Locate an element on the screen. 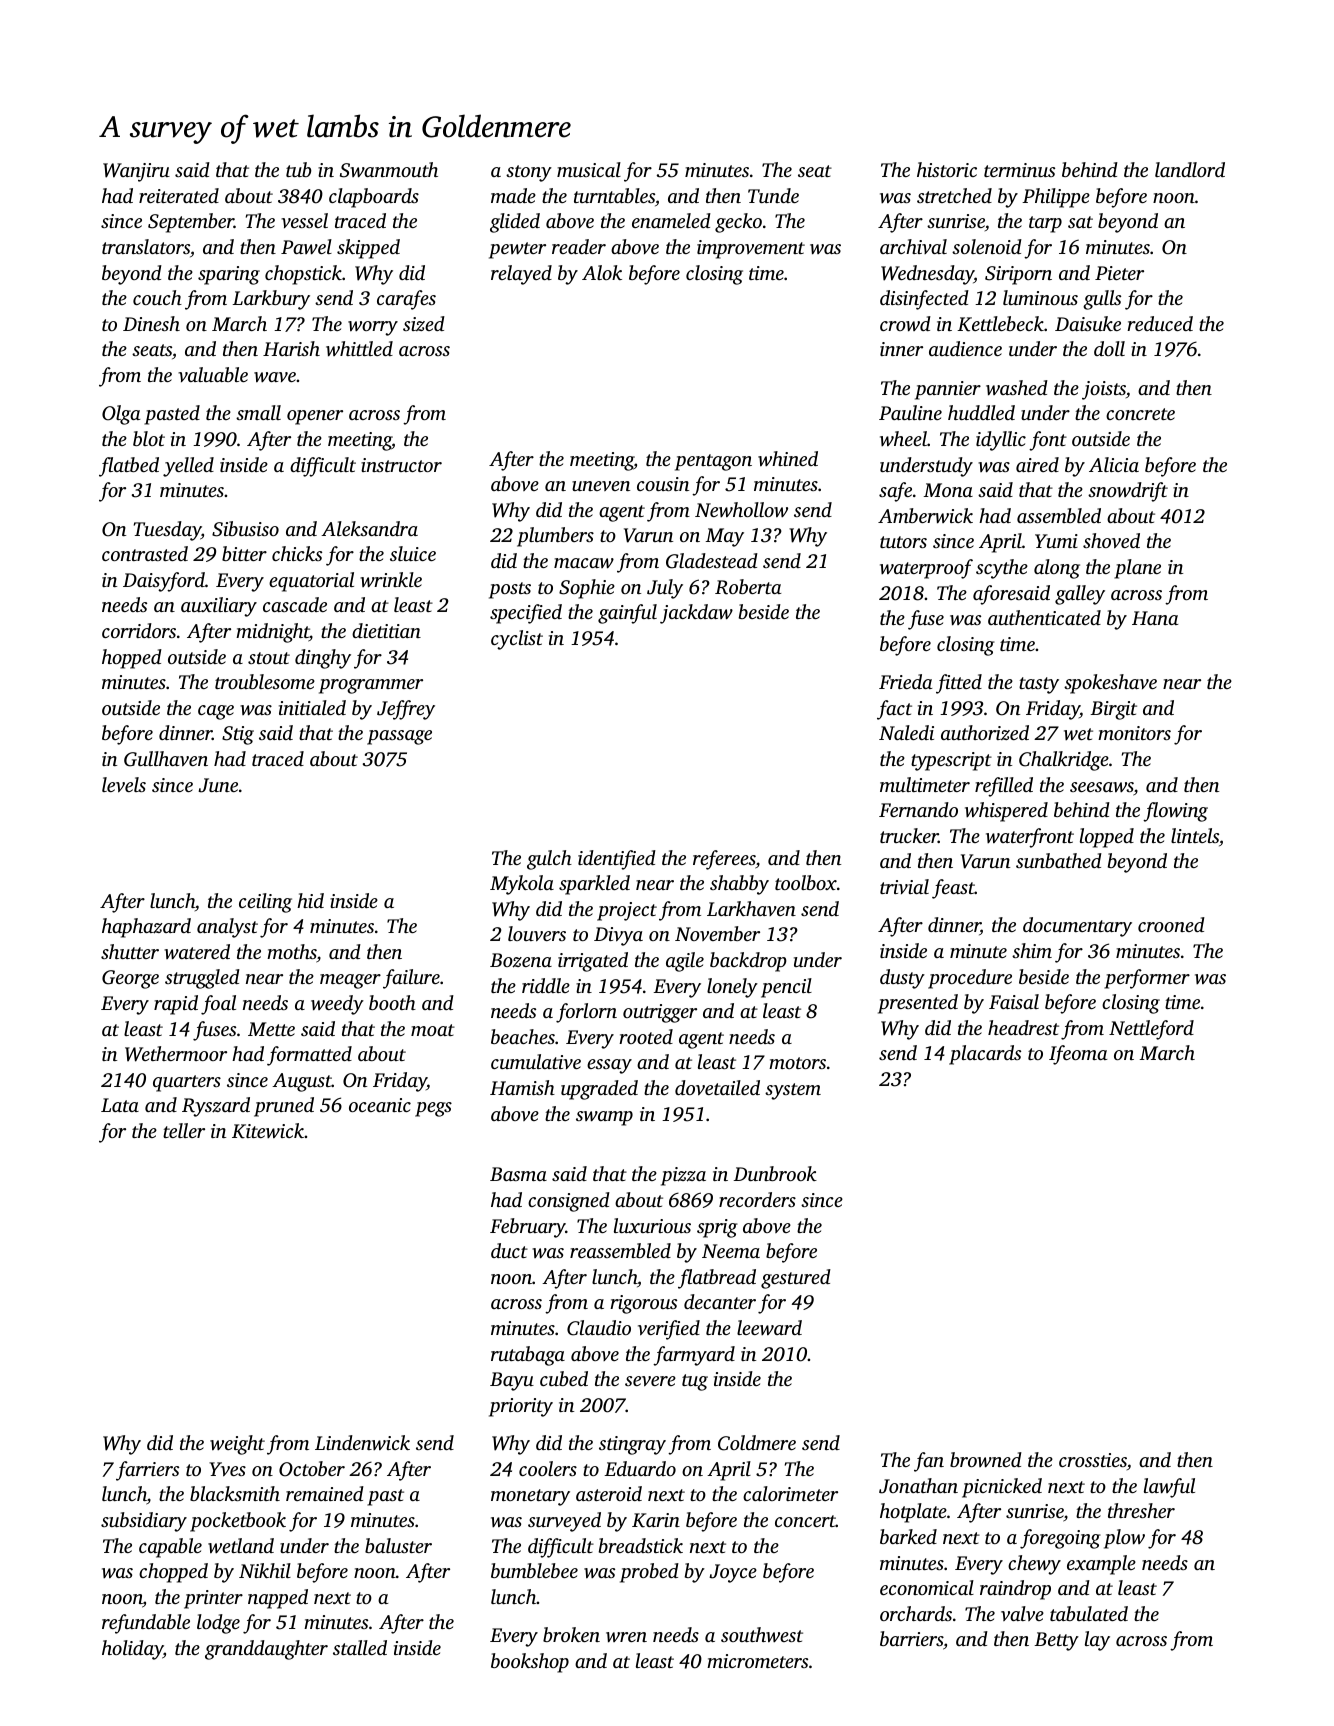  Frieda is located at coordinates (905, 681).
